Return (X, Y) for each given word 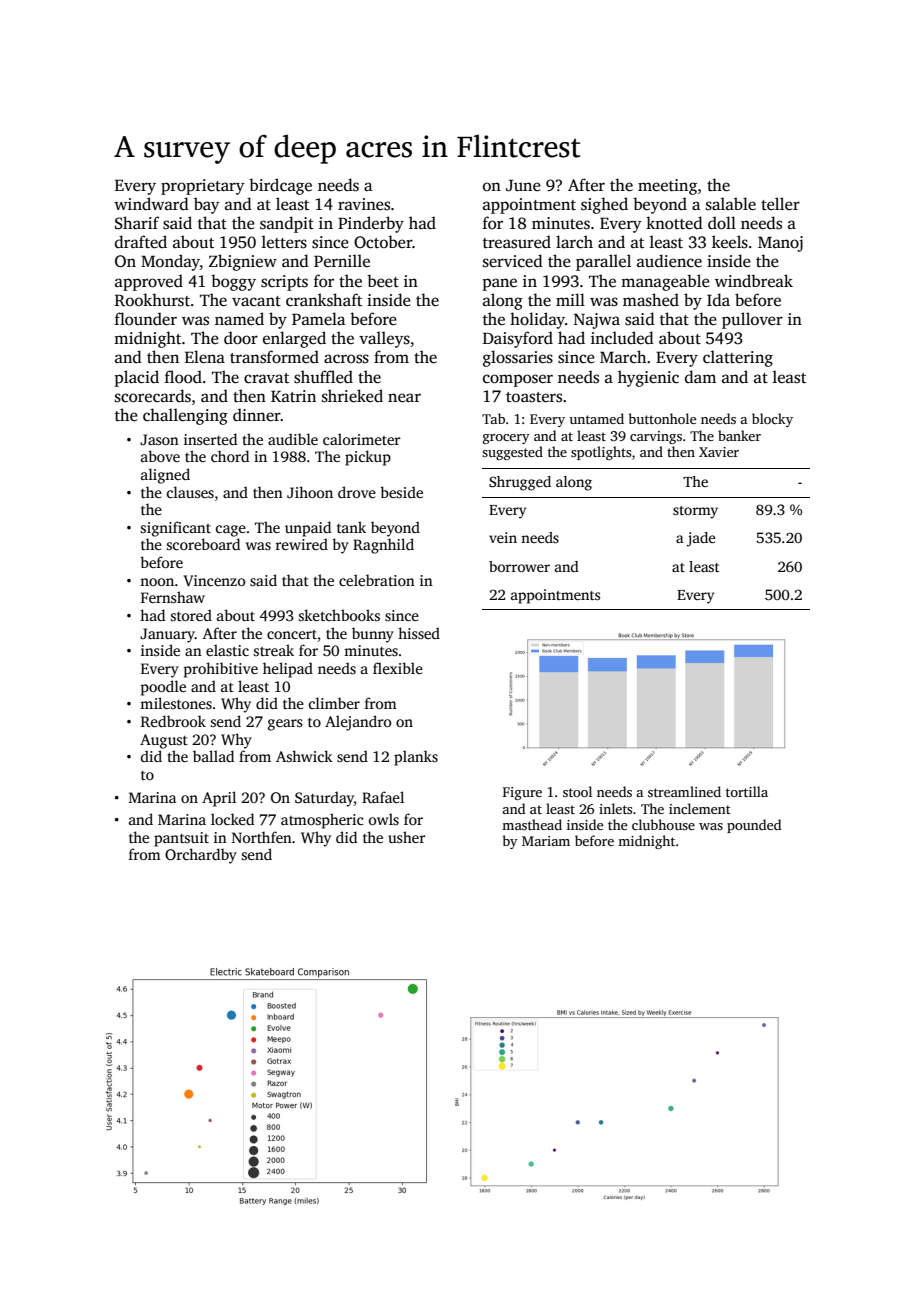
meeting (667, 187)
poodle (163, 688)
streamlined (684, 791)
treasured (517, 242)
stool (577, 791)
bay (207, 205)
